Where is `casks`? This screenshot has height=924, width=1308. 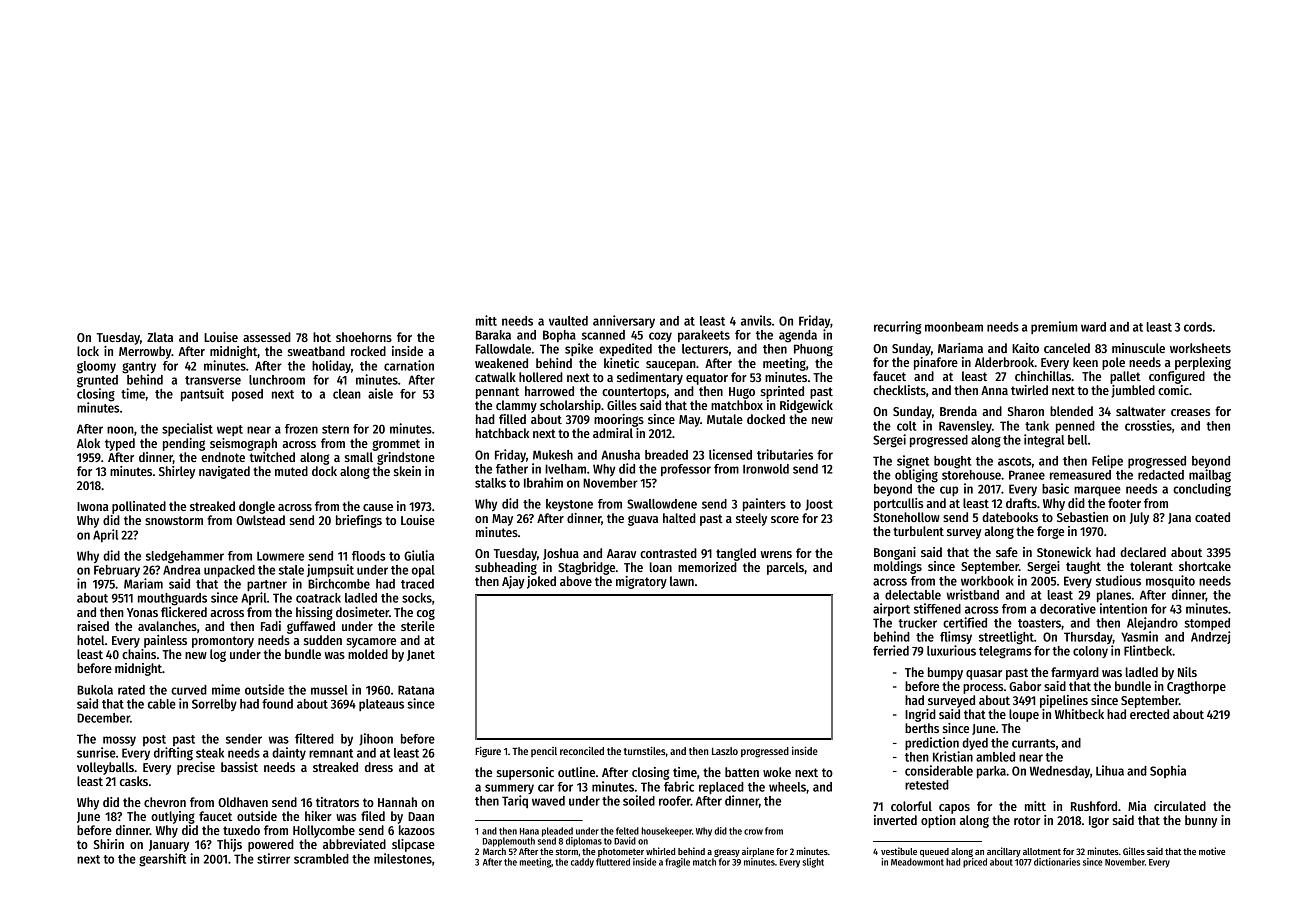 casks is located at coordinates (134, 781).
